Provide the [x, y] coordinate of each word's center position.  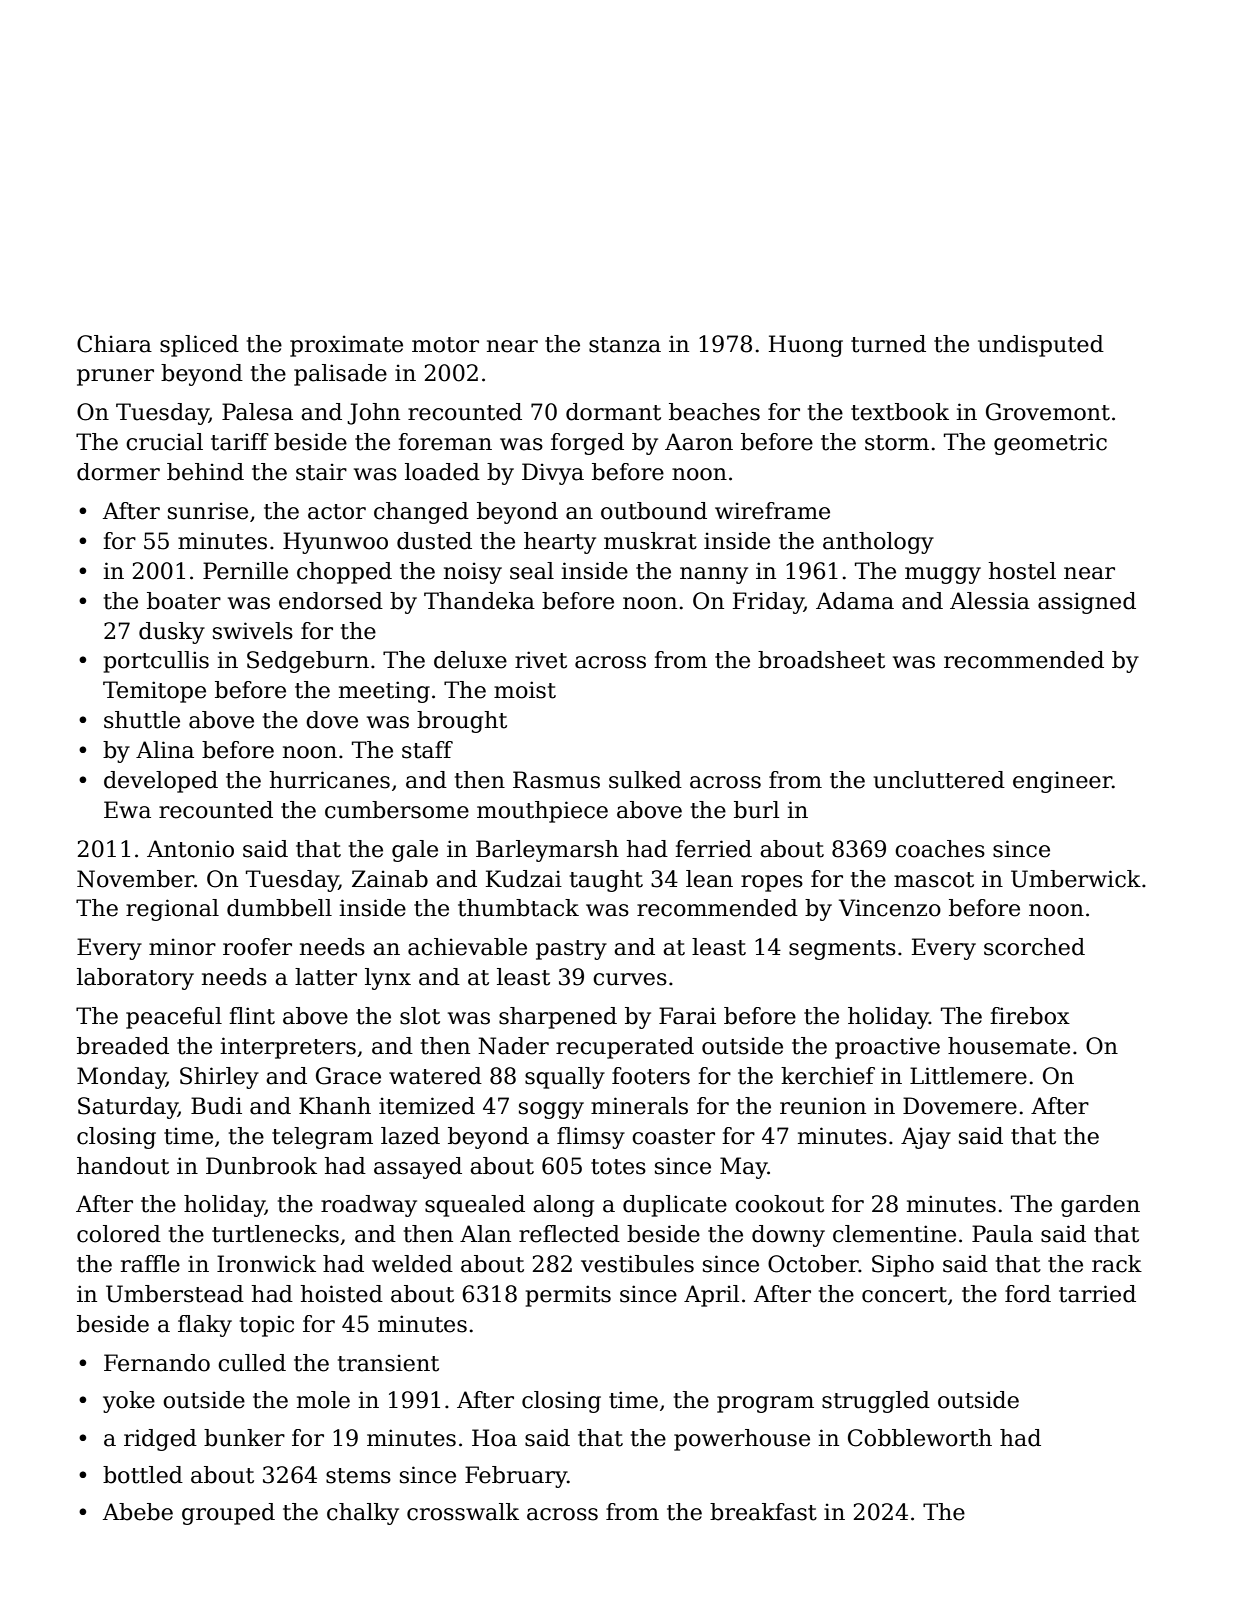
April [711, 1296]
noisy [473, 573]
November [135, 879]
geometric [1050, 444]
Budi [216, 1106]
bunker [244, 1438]
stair [321, 472]
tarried [1097, 1294]
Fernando [157, 1363]
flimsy [591, 1138]
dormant [613, 412]
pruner [115, 377]
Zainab [390, 879]
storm [897, 443]
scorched [1034, 947]
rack [1117, 1264]
